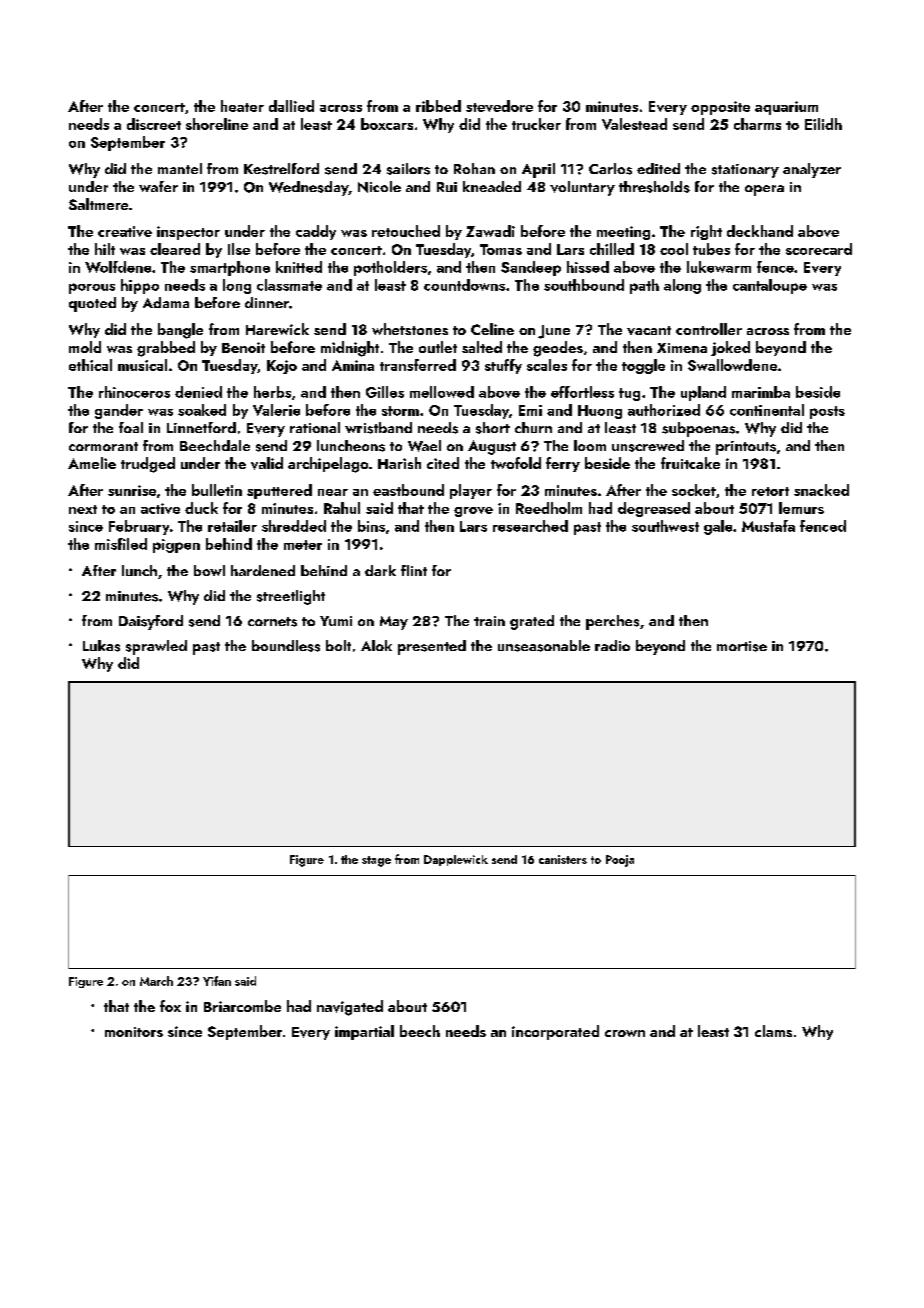 This screenshot has height=1308, width=924. What do you see at coordinates (410, 329) in the screenshot?
I see `whetstones` at bounding box center [410, 329].
